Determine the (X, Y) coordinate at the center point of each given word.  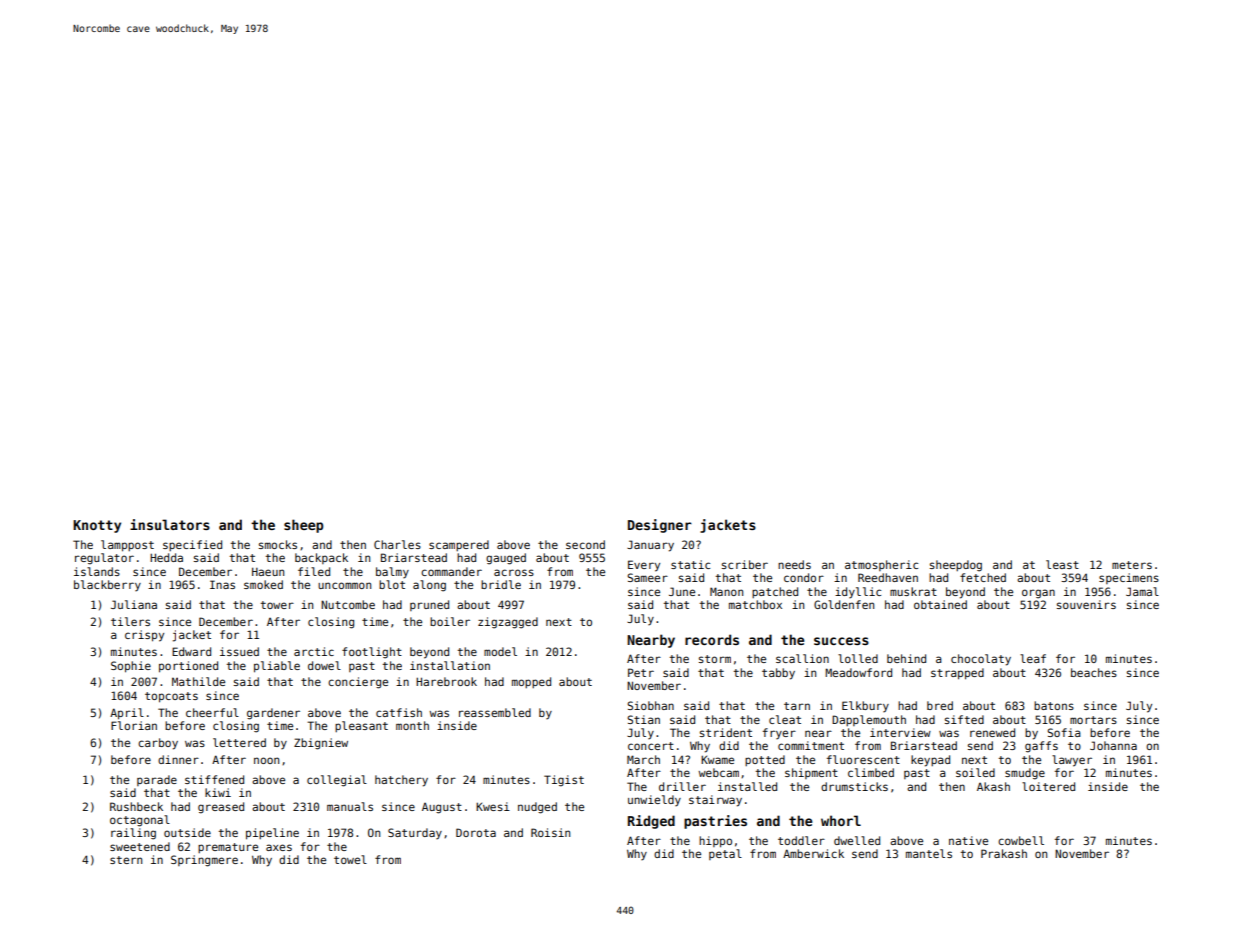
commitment (811, 745)
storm (715, 659)
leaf (1033, 658)
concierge (358, 683)
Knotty (97, 526)
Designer (660, 526)
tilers (130, 621)
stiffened (214, 779)
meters (1132, 565)
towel (350, 859)
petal (725, 854)
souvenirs (1086, 604)
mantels (929, 853)
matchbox (755, 604)
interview (900, 732)
